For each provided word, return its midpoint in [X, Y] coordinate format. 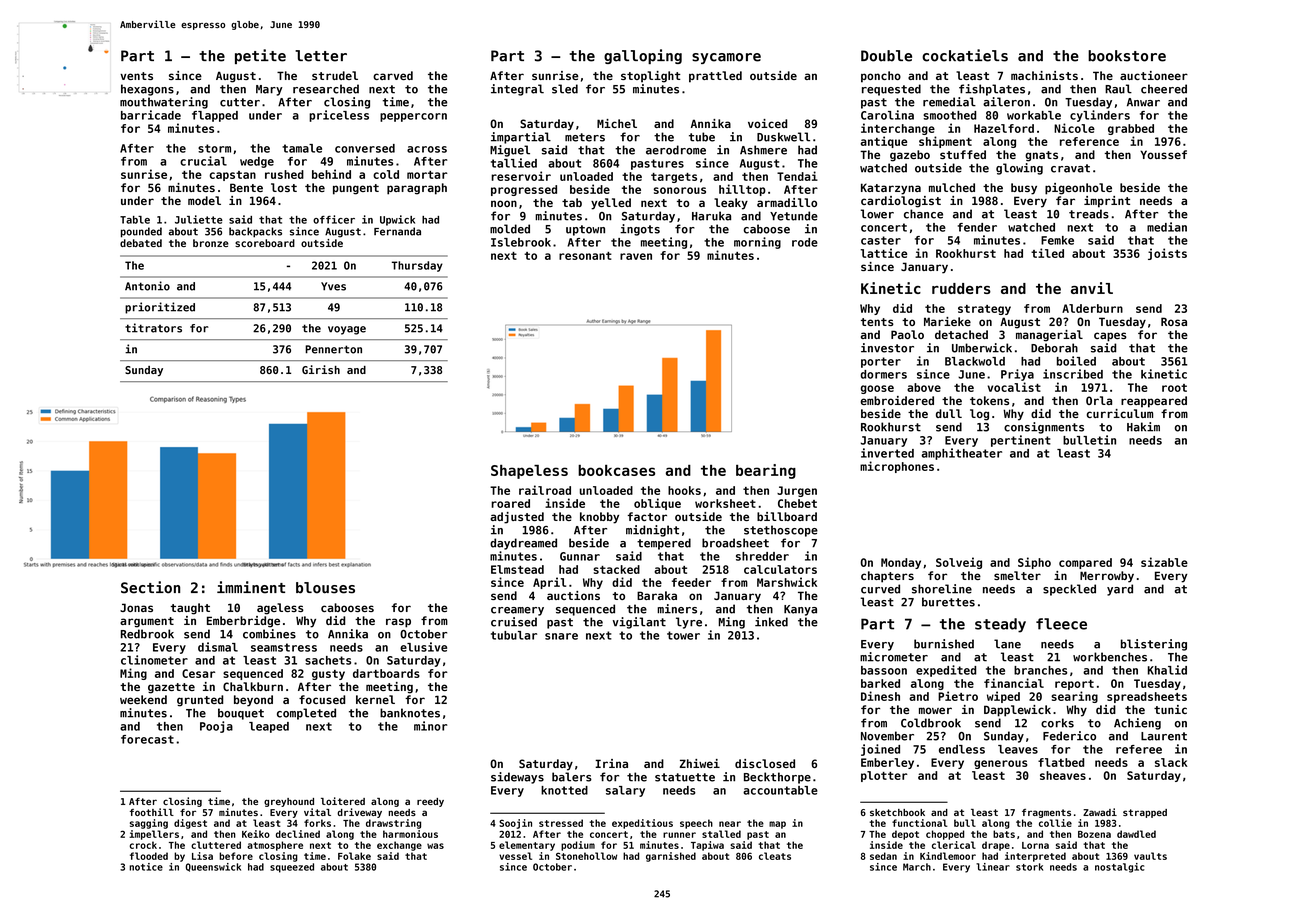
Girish [321, 369]
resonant [585, 256]
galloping [643, 56]
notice [146, 867]
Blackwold [975, 361]
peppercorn [413, 117]
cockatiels [965, 55]
